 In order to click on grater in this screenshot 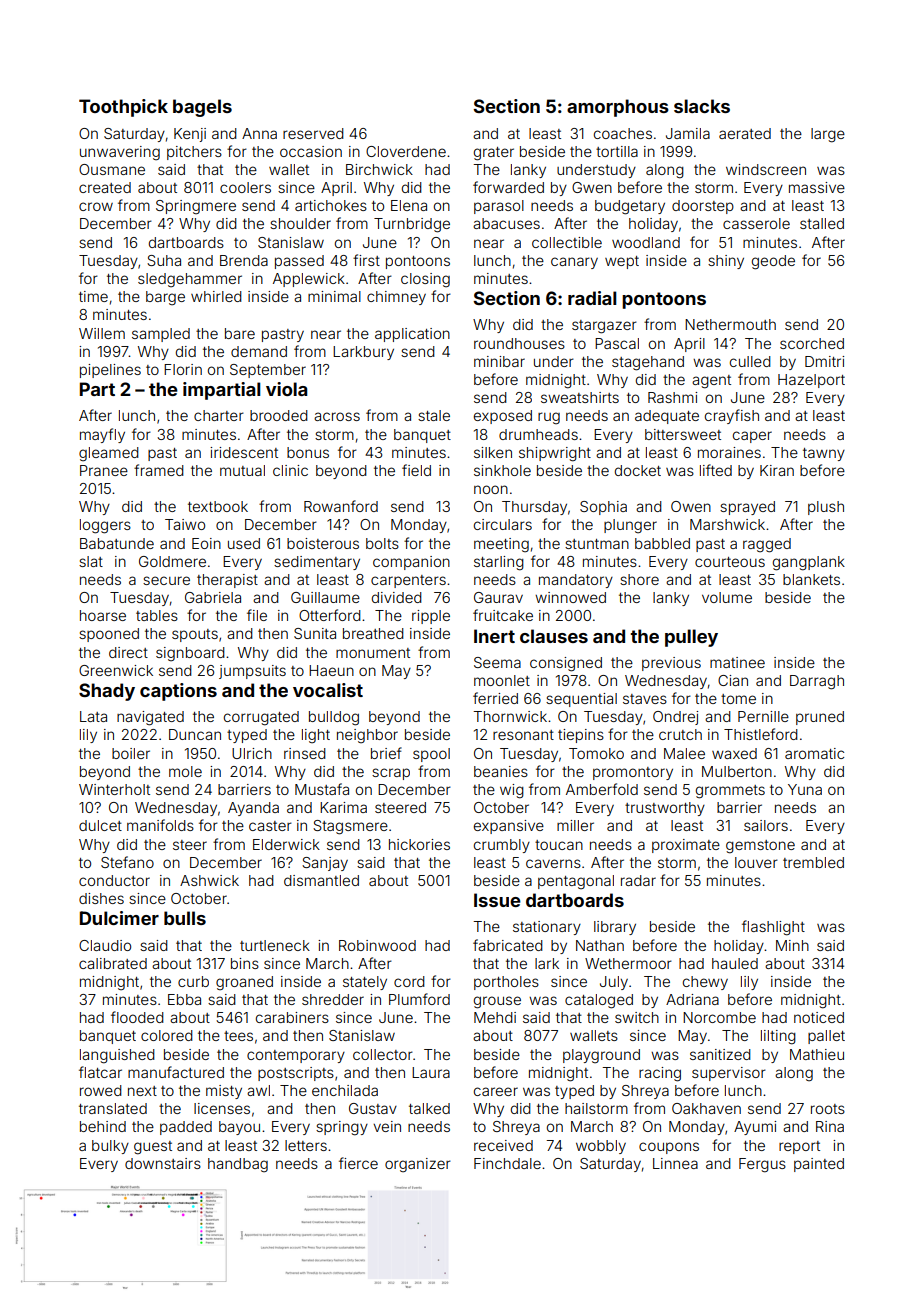, I will do `click(494, 154)`.
